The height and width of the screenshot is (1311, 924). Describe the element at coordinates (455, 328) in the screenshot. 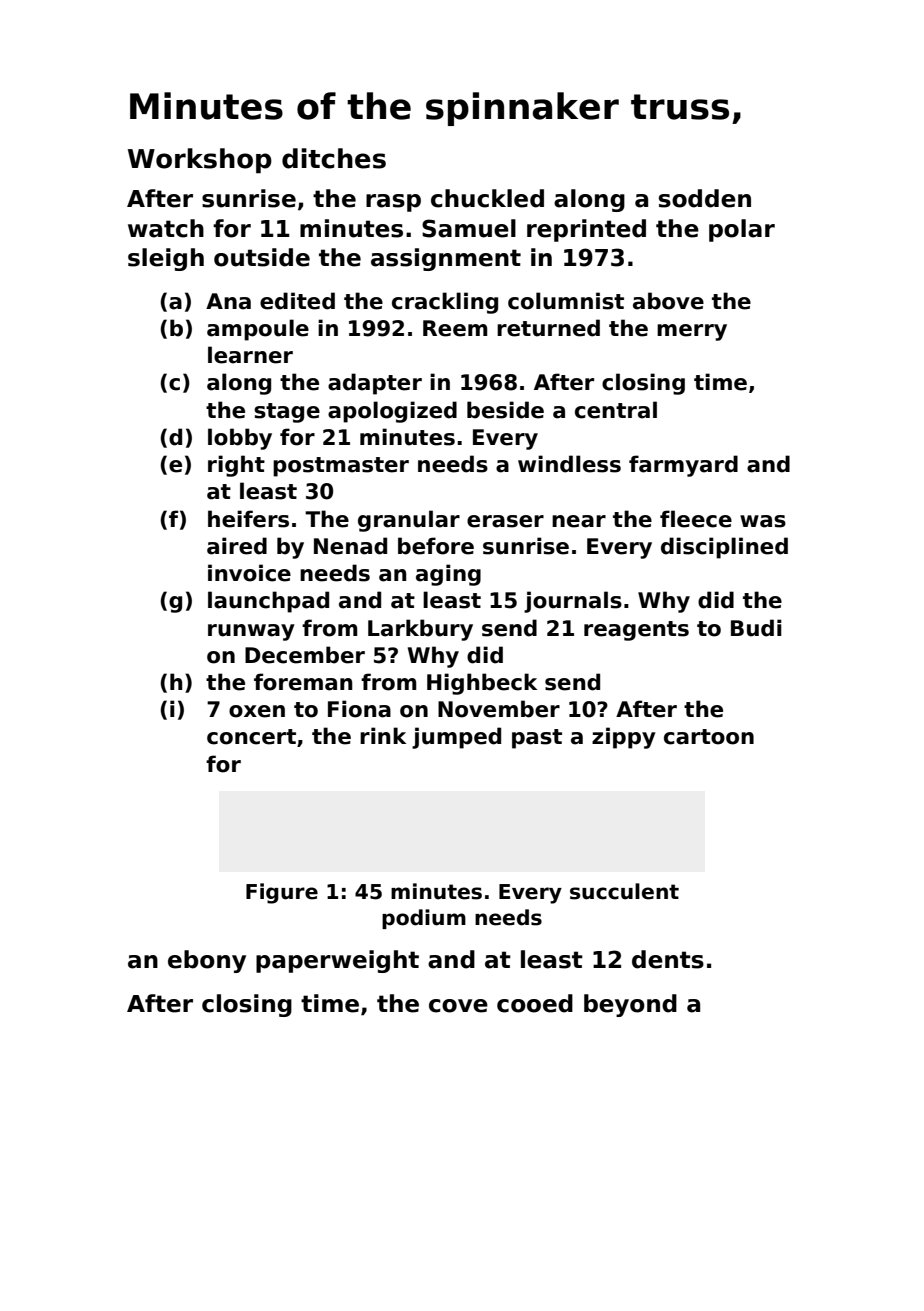

I see `Reem` at that location.
